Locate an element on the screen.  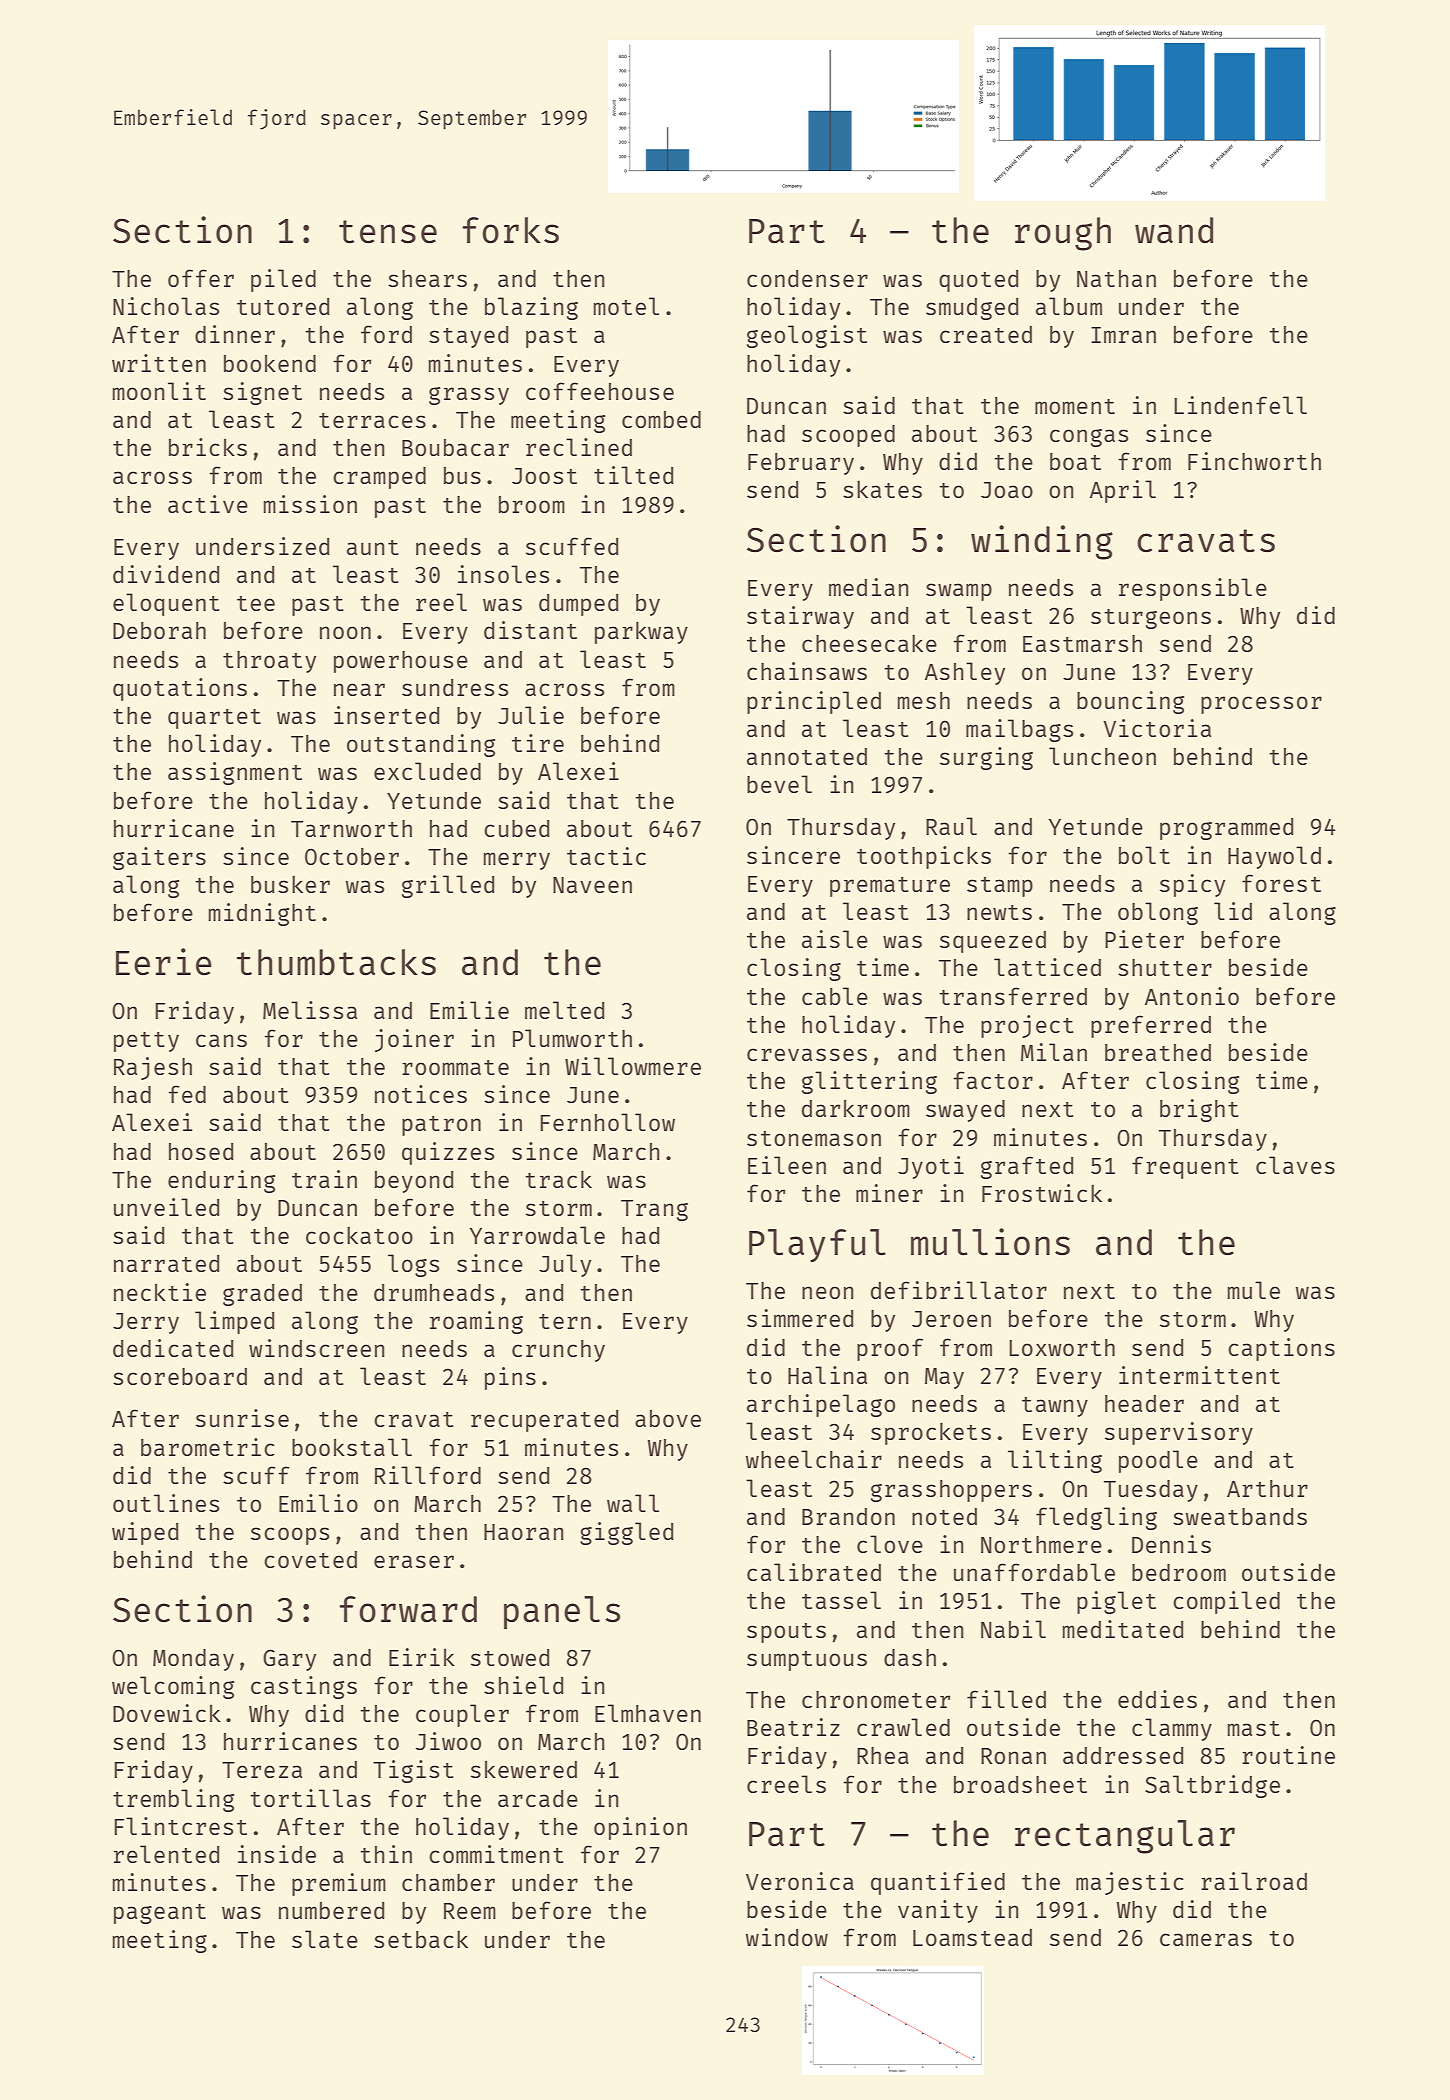
toothpicks is located at coordinates (924, 857).
